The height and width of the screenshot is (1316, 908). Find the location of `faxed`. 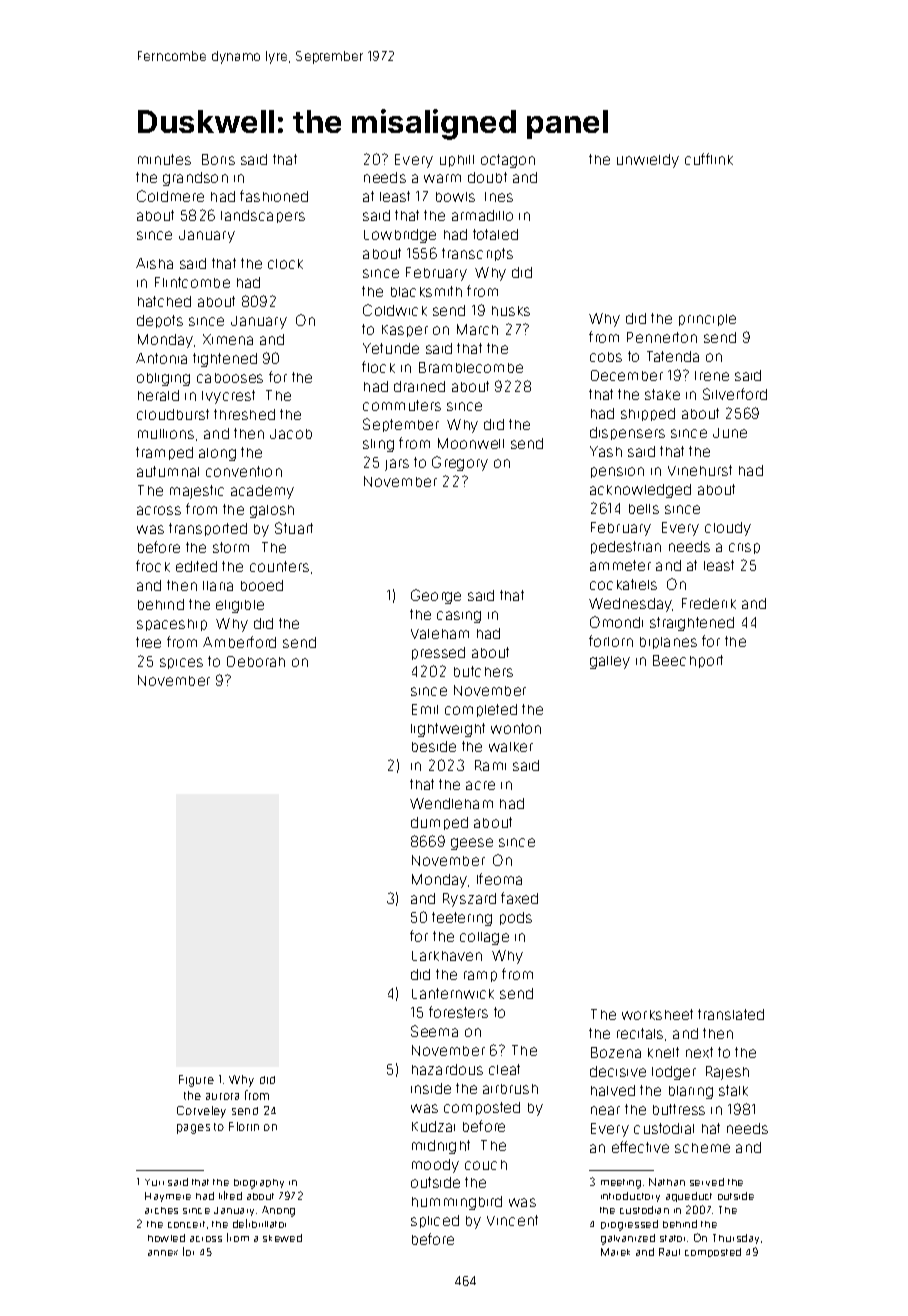

faxed is located at coordinates (519, 898).
